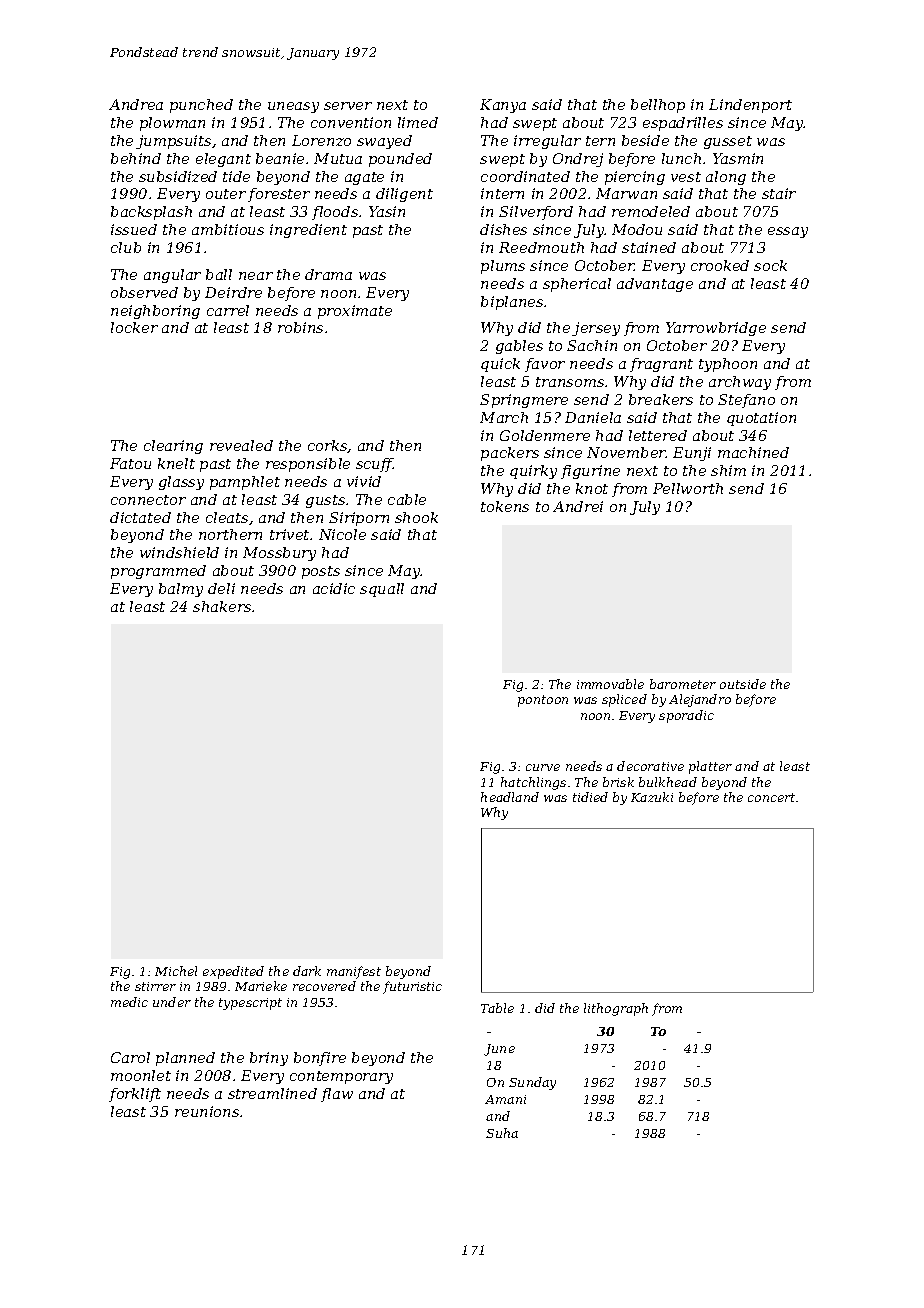 The width and height of the screenshot is (924, 1308). What do you see at coordinates (400, 160) in the screenshot?
I see `pounded` at bounding box center [400, 160].
